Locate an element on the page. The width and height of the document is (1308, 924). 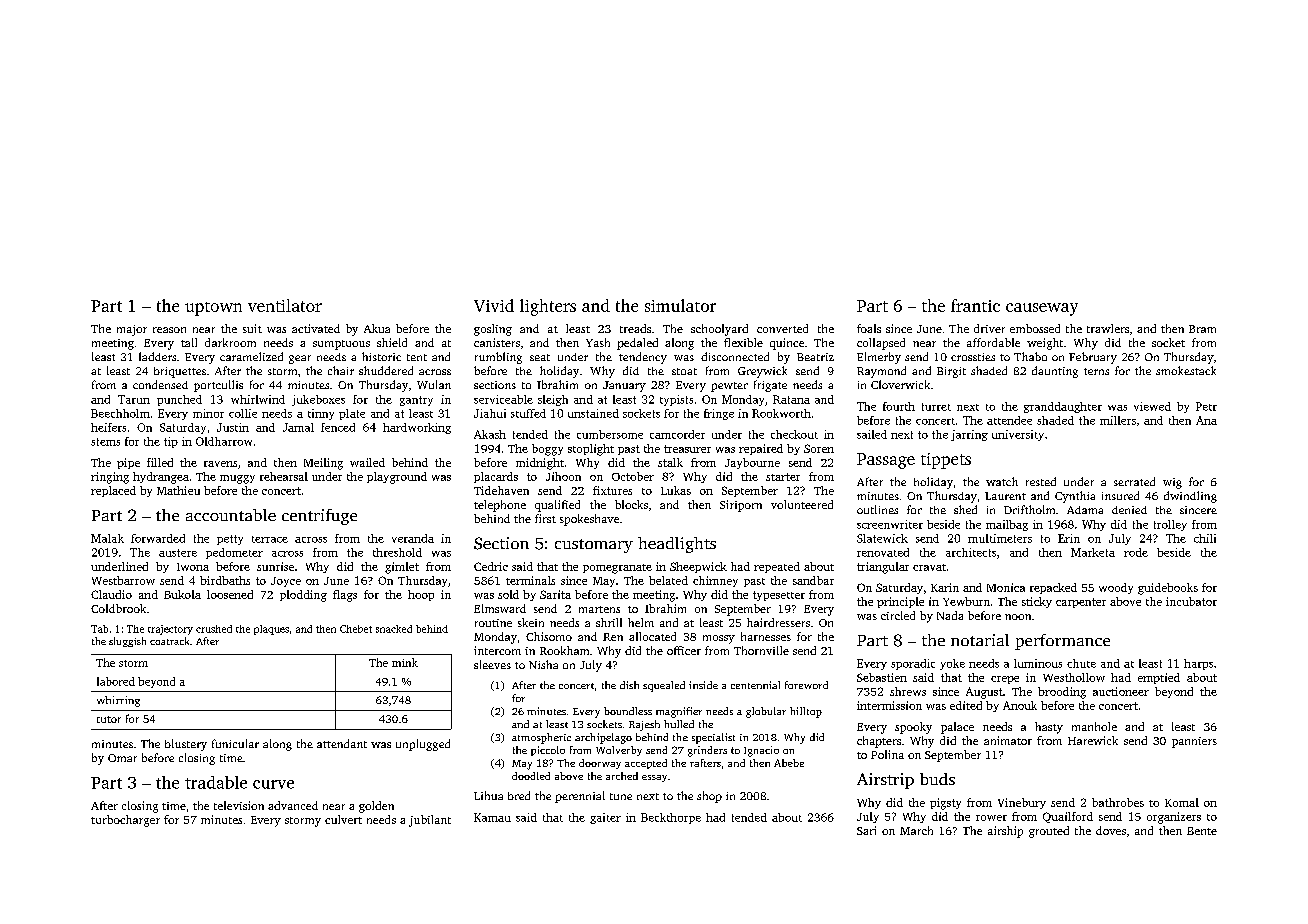
typesetter is located at coordinates (779, 596).
